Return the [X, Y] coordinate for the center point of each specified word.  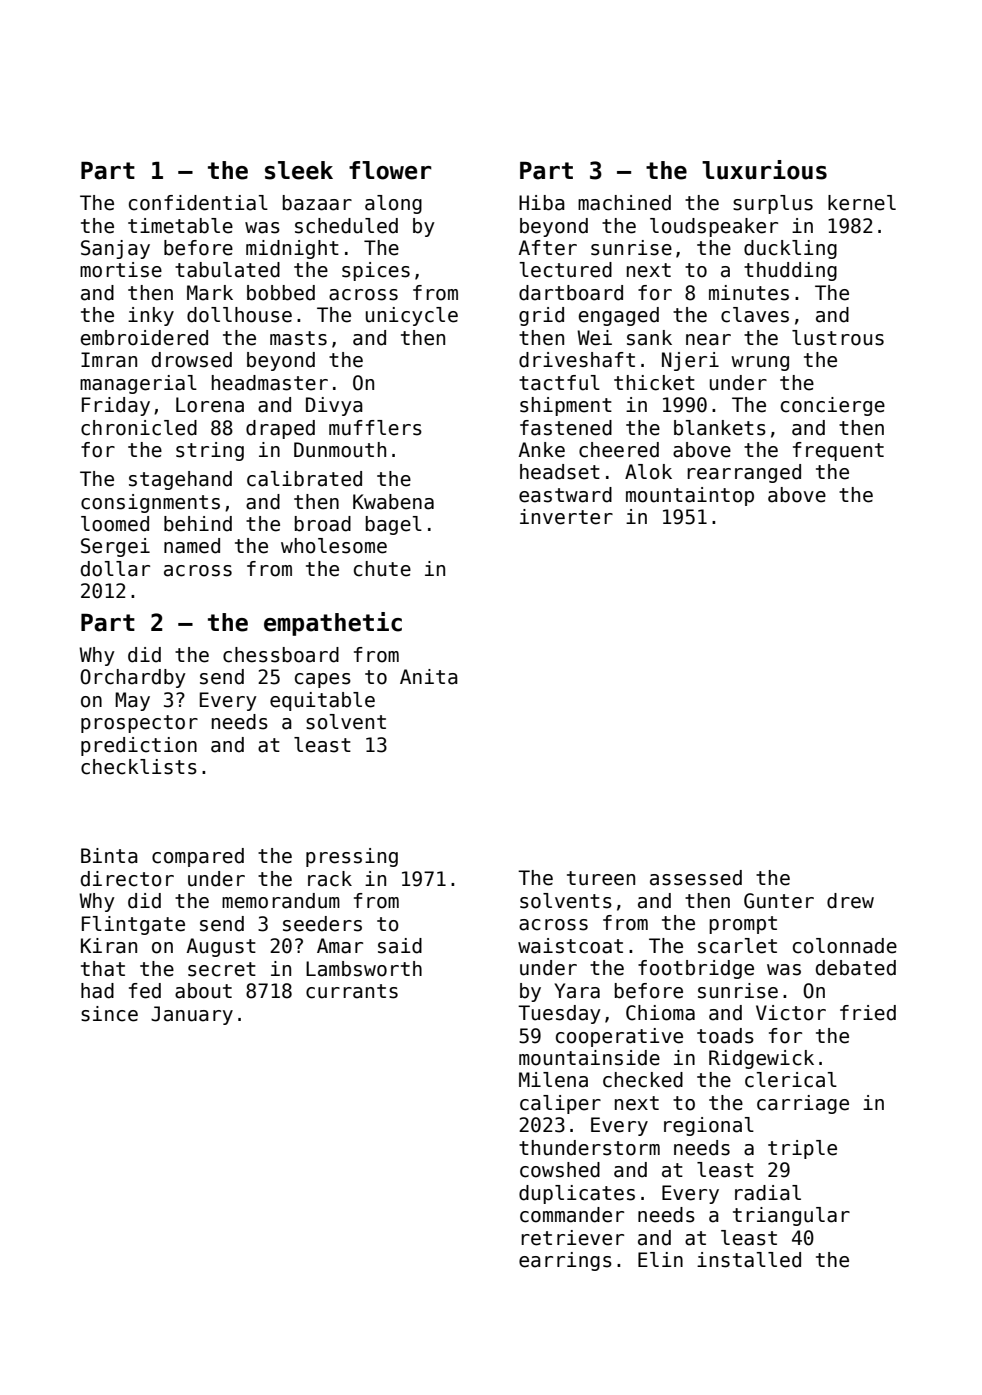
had [97, 991]
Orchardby [133, 678]
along [393, 204]
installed [749, 1260]
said [400, 946]
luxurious [764, 170]
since [109, 1014]
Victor [791, 1013]
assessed [696, 878]
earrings [565, 1261]
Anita [429, 677]
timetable [180, 226]
